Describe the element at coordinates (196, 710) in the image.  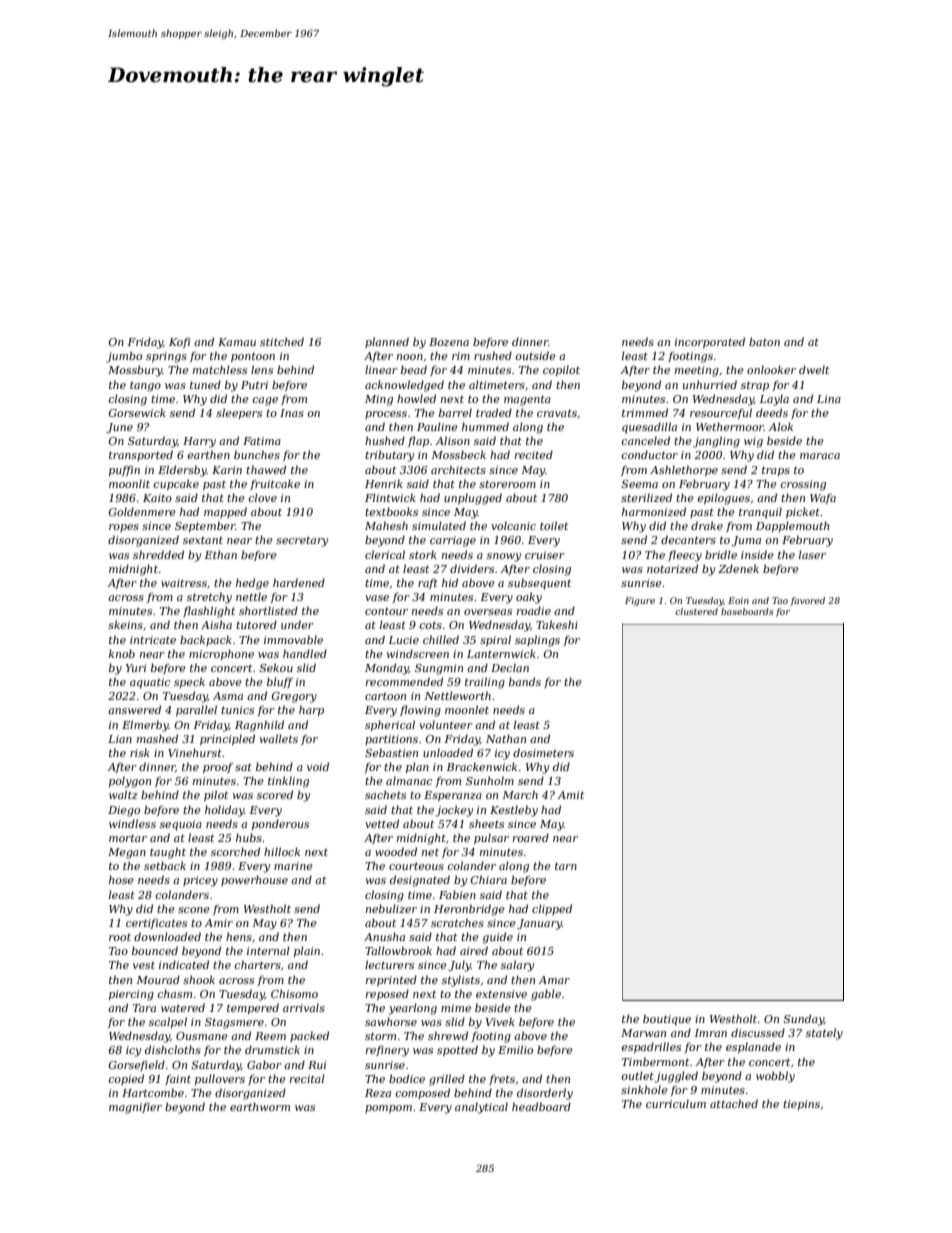
I see `parallel` at that location.
